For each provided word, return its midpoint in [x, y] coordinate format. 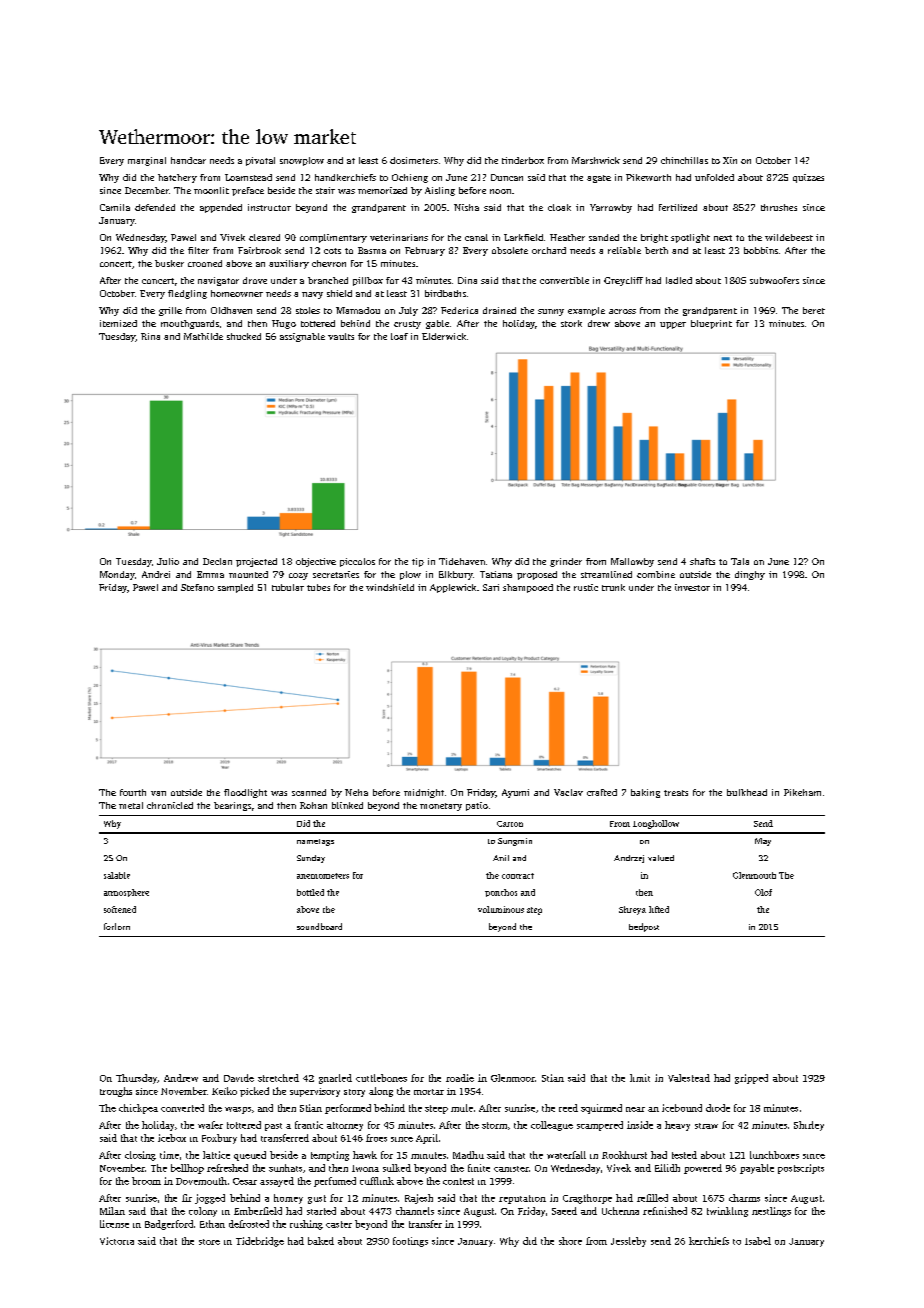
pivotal [260, 161]
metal [131, 805]
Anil [501, 858]
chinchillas [684, 160]
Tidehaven [462, 561]
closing [140, 1156]
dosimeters [414, 160]
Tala [740, 561]
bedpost [644, 927]
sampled [235, 588]
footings [410, 1242]
